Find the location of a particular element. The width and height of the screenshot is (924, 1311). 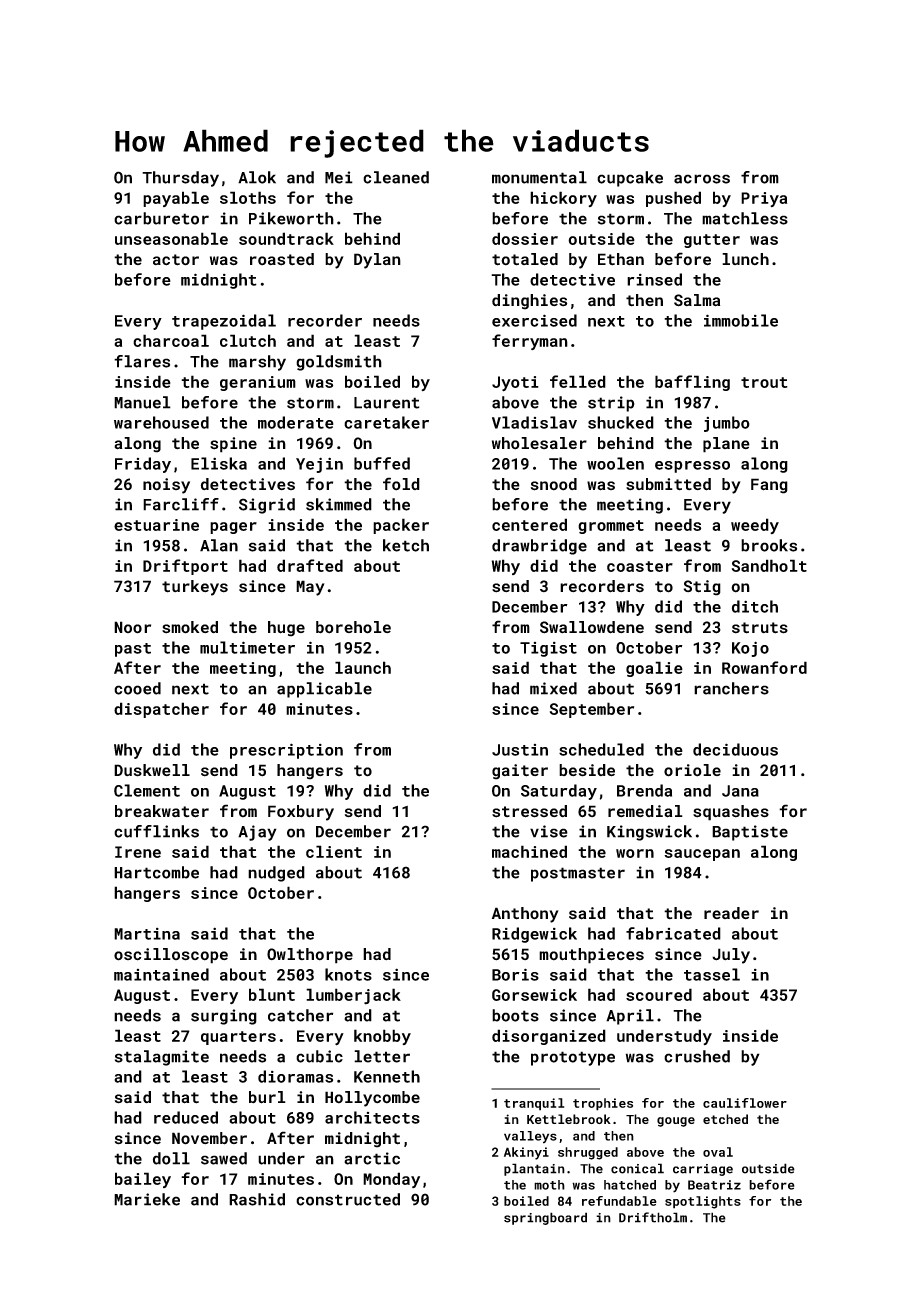

Alan is located at coordinates (219, 545).
